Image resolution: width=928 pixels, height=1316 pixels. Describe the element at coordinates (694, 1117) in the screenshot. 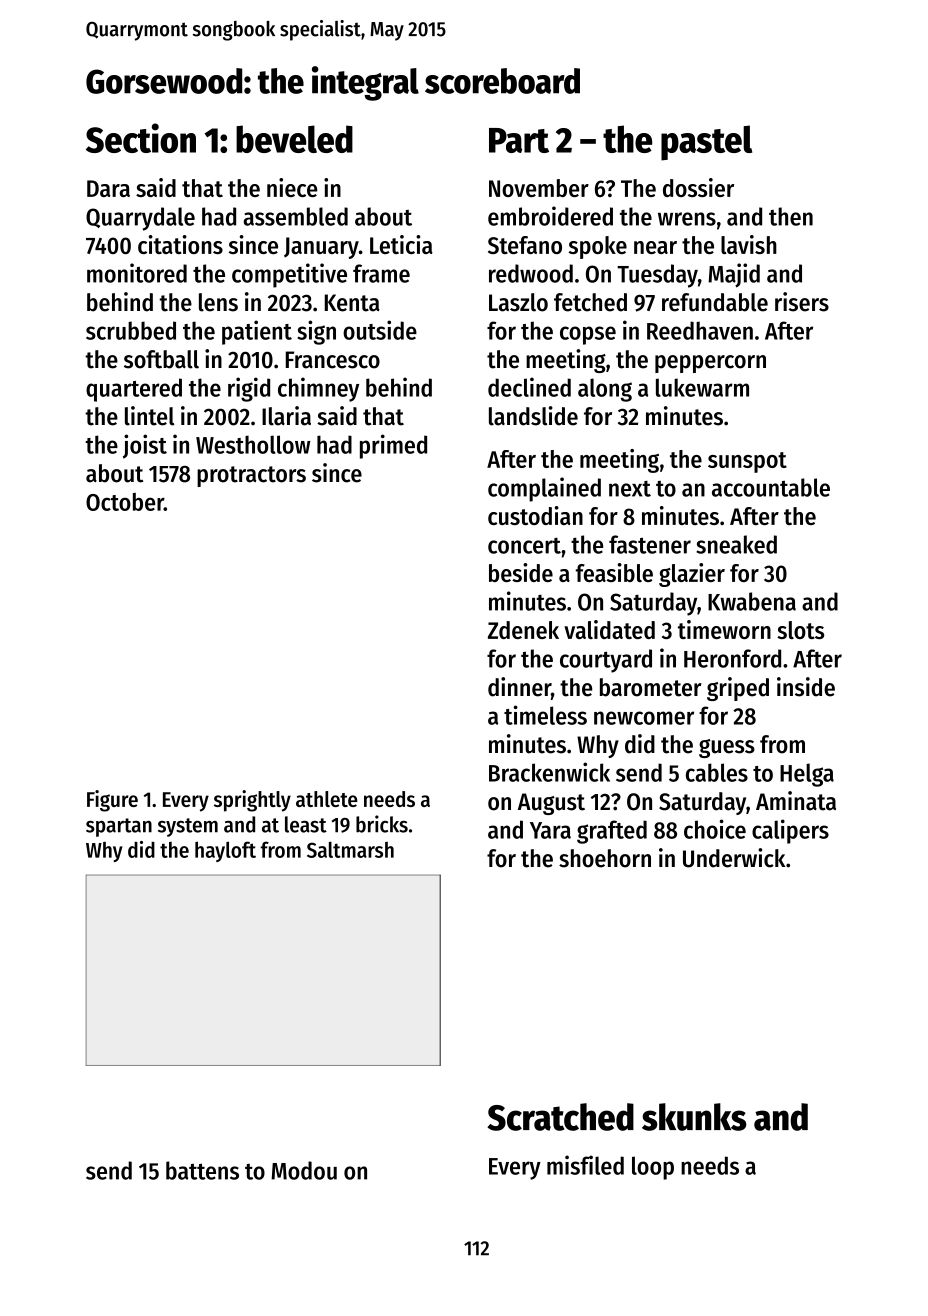

I see `skunks` at that location.
